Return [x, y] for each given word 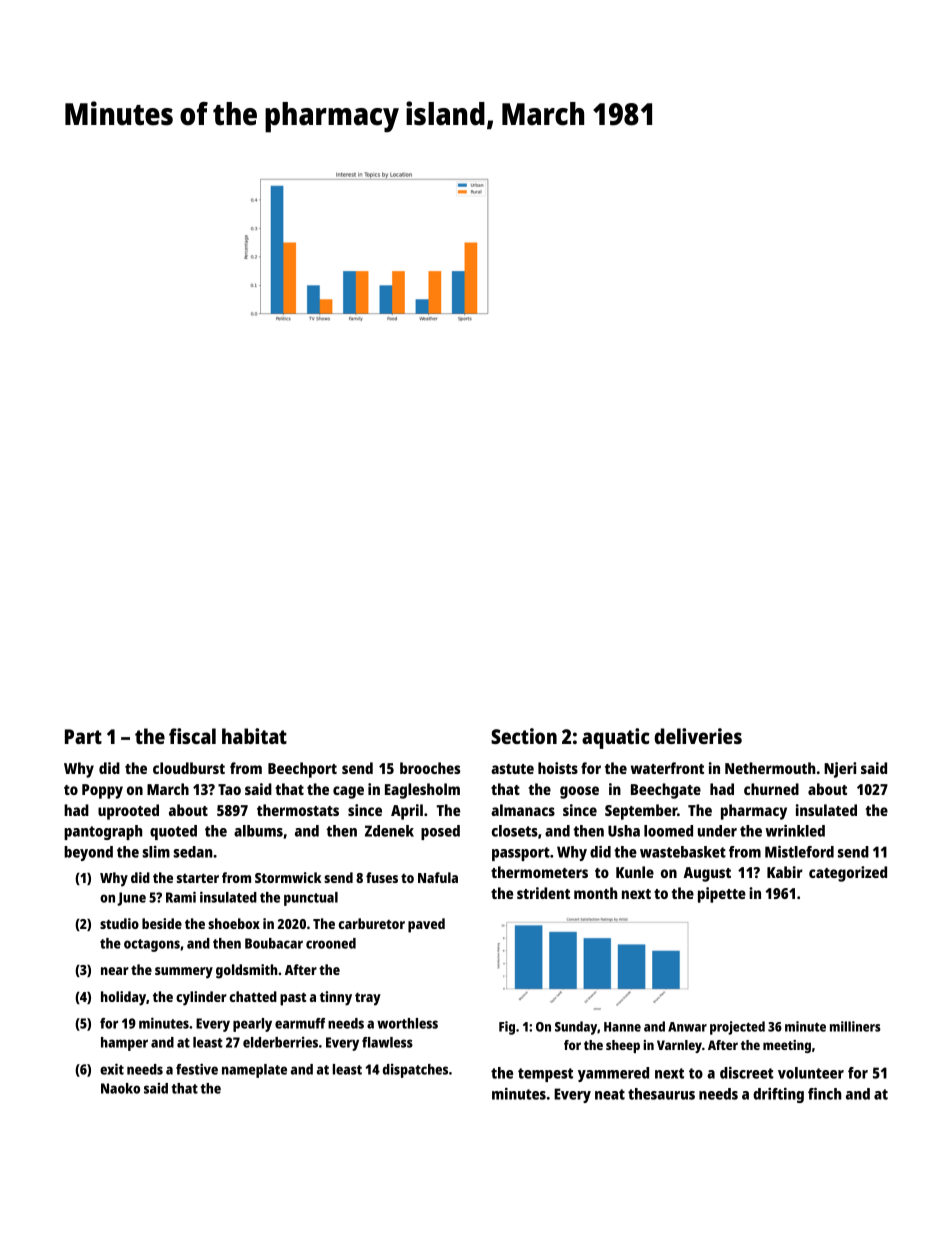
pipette [722, 895]
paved [426, 925]
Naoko [120, 1088]
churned [771, 789]
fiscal [192, 736]
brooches [430, 768]
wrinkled [795, 831]
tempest [545, 1075]
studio [119, 923]
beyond [88, 853]
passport [521, 854]
